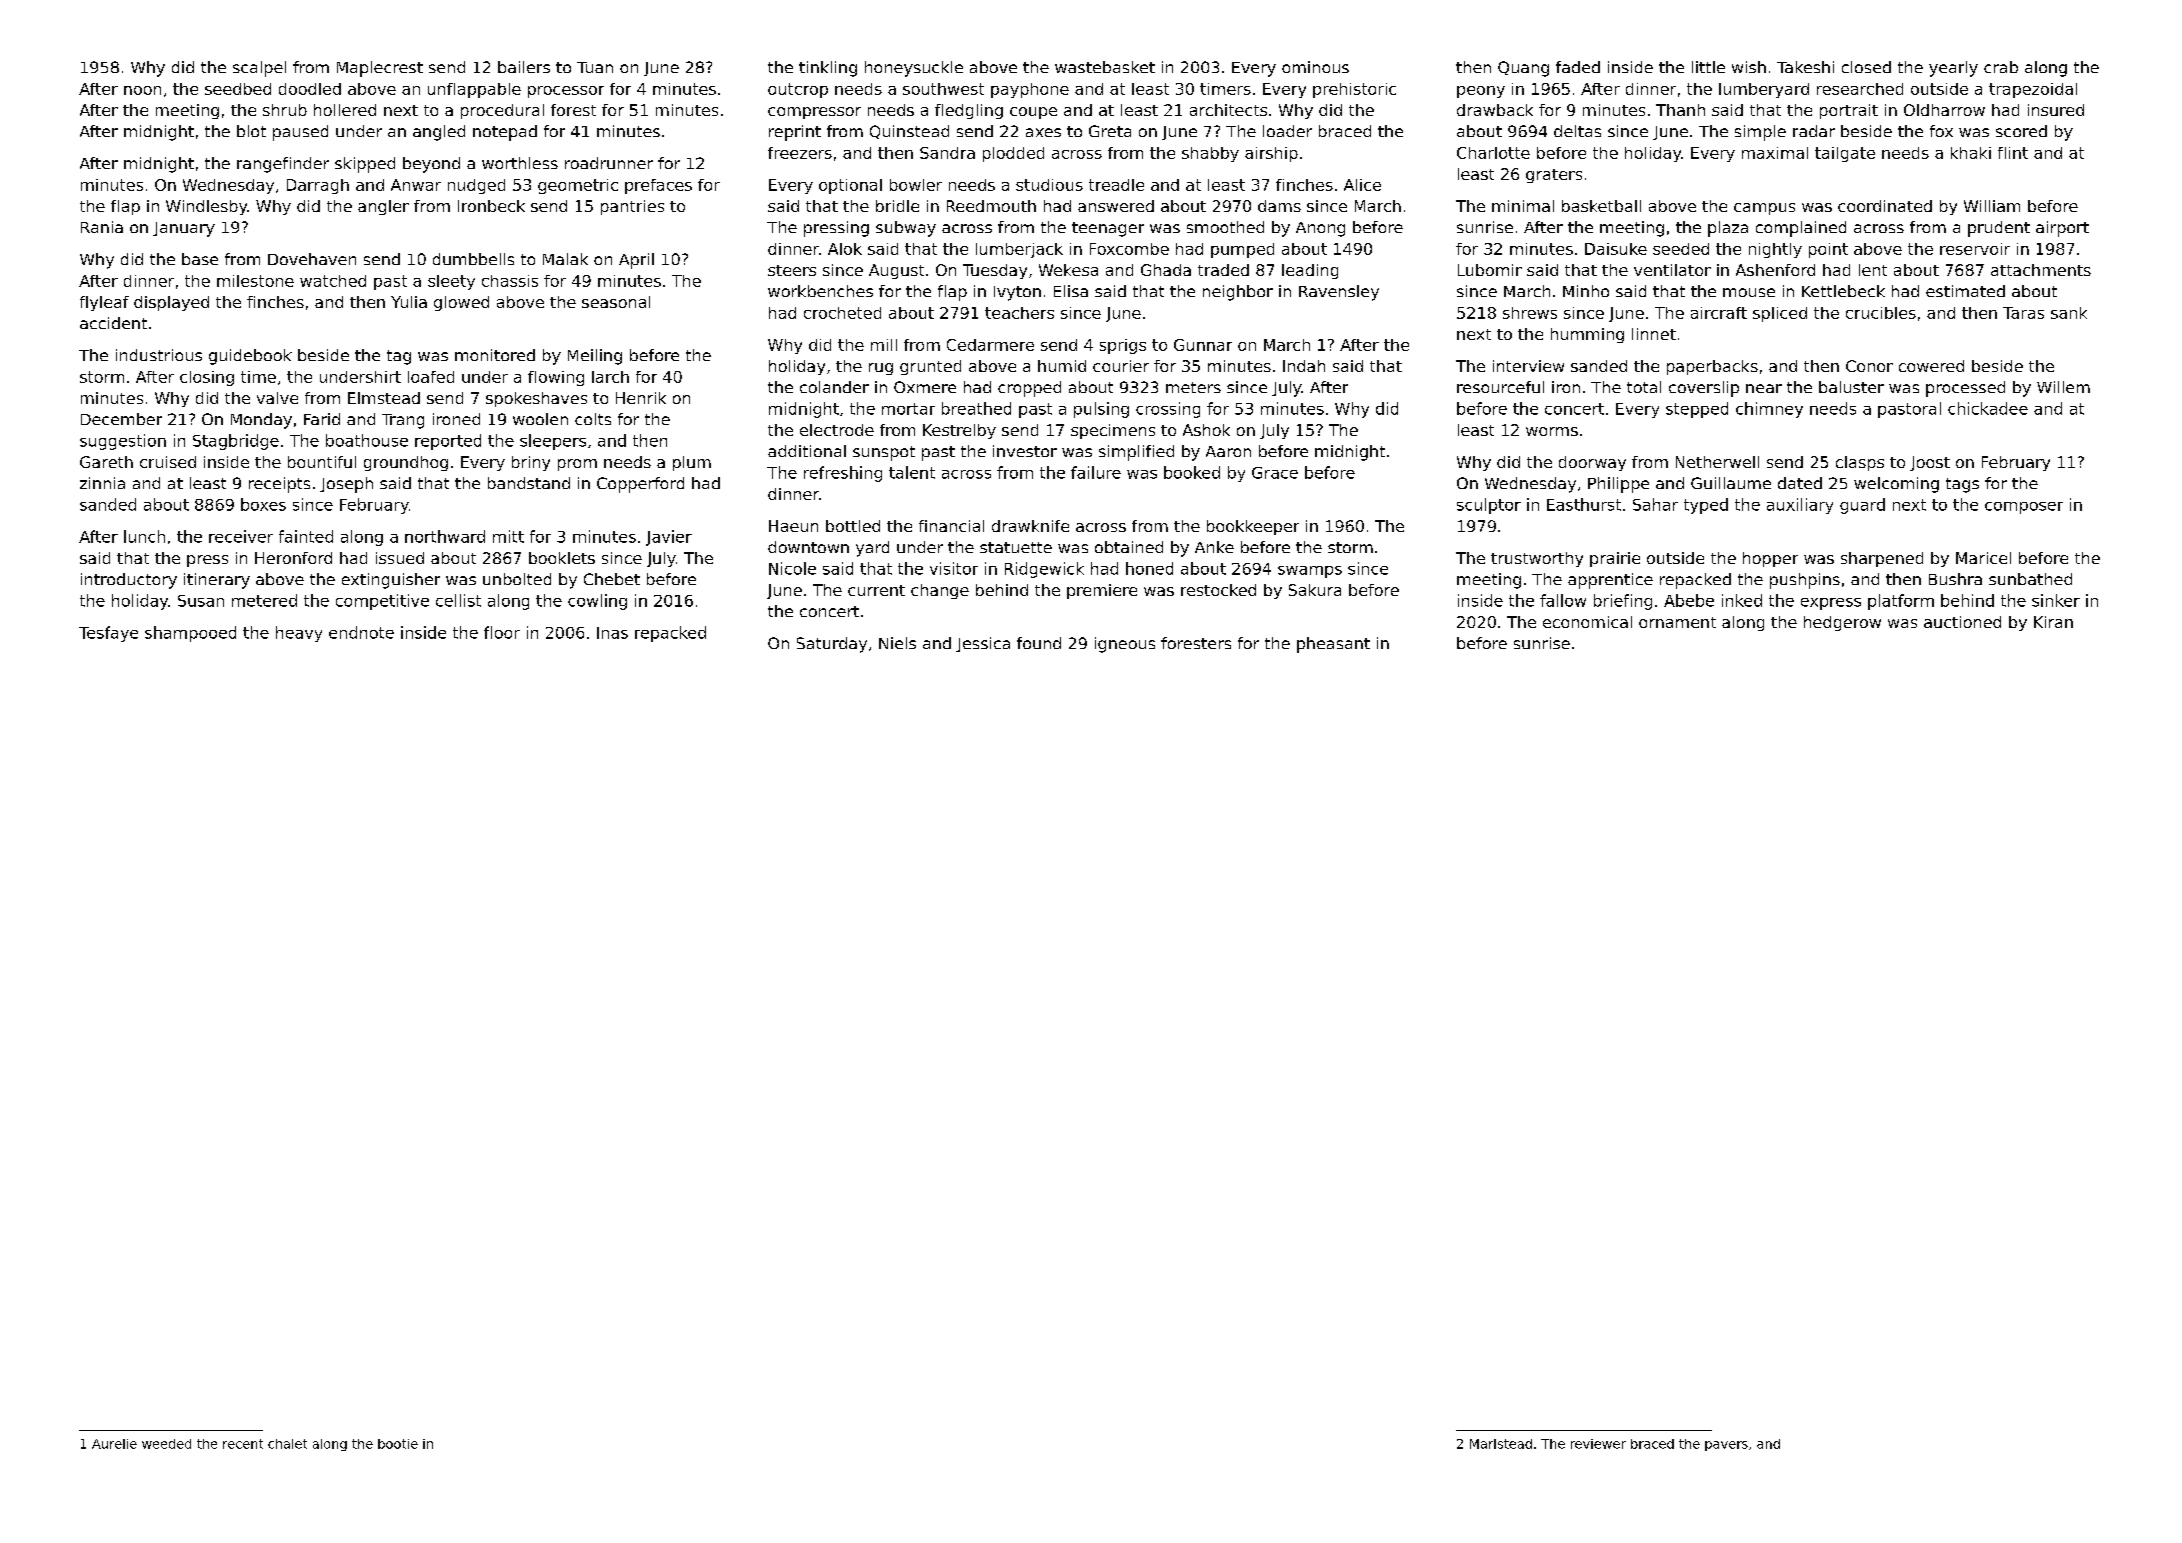 Image resolution: width=2182 pixels, height=1543 pixels. Describe the element at coordinates (502, 111) in the screenshot. I see `procedural` at that location.
